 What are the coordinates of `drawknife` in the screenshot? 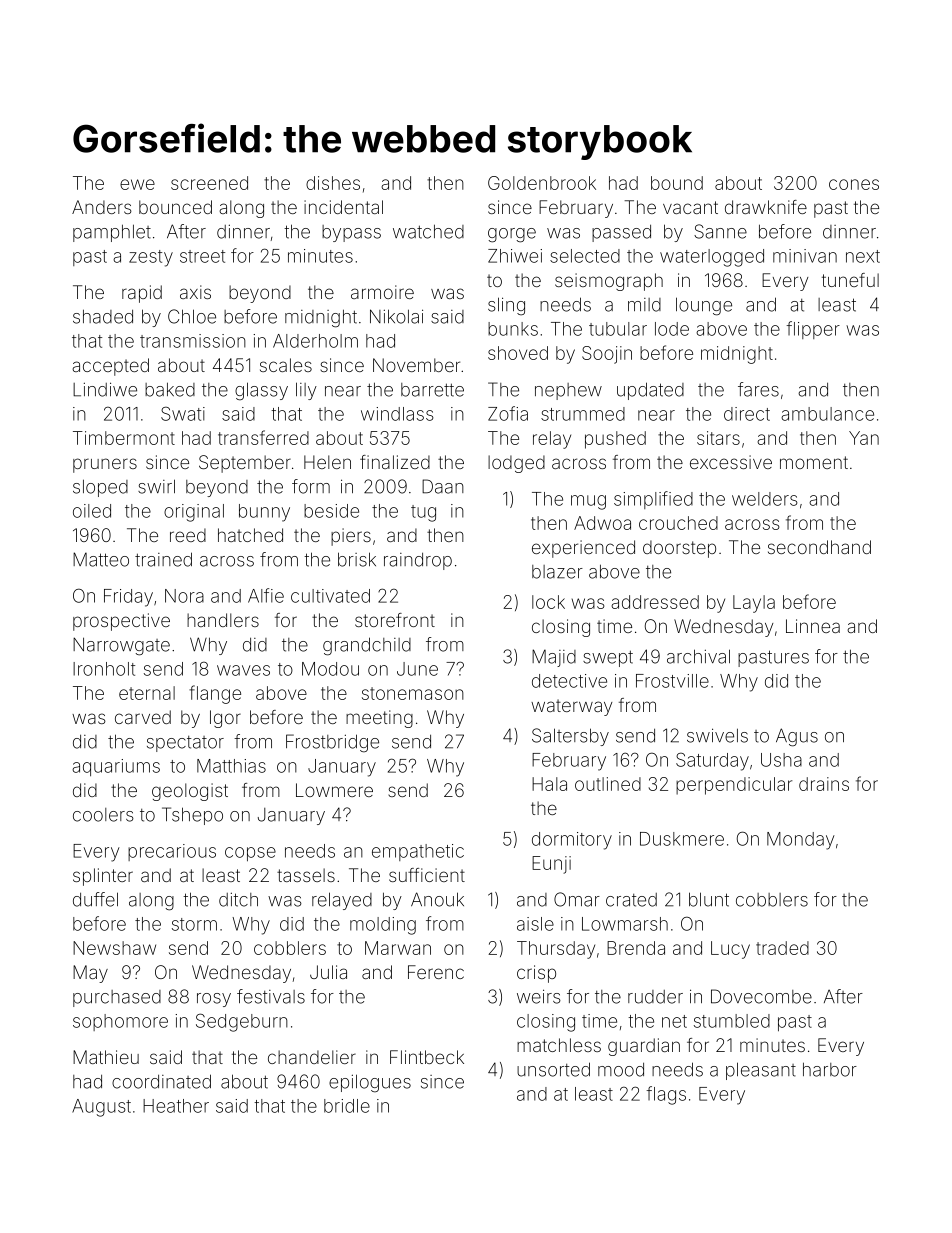 It's located at (766, 207).
